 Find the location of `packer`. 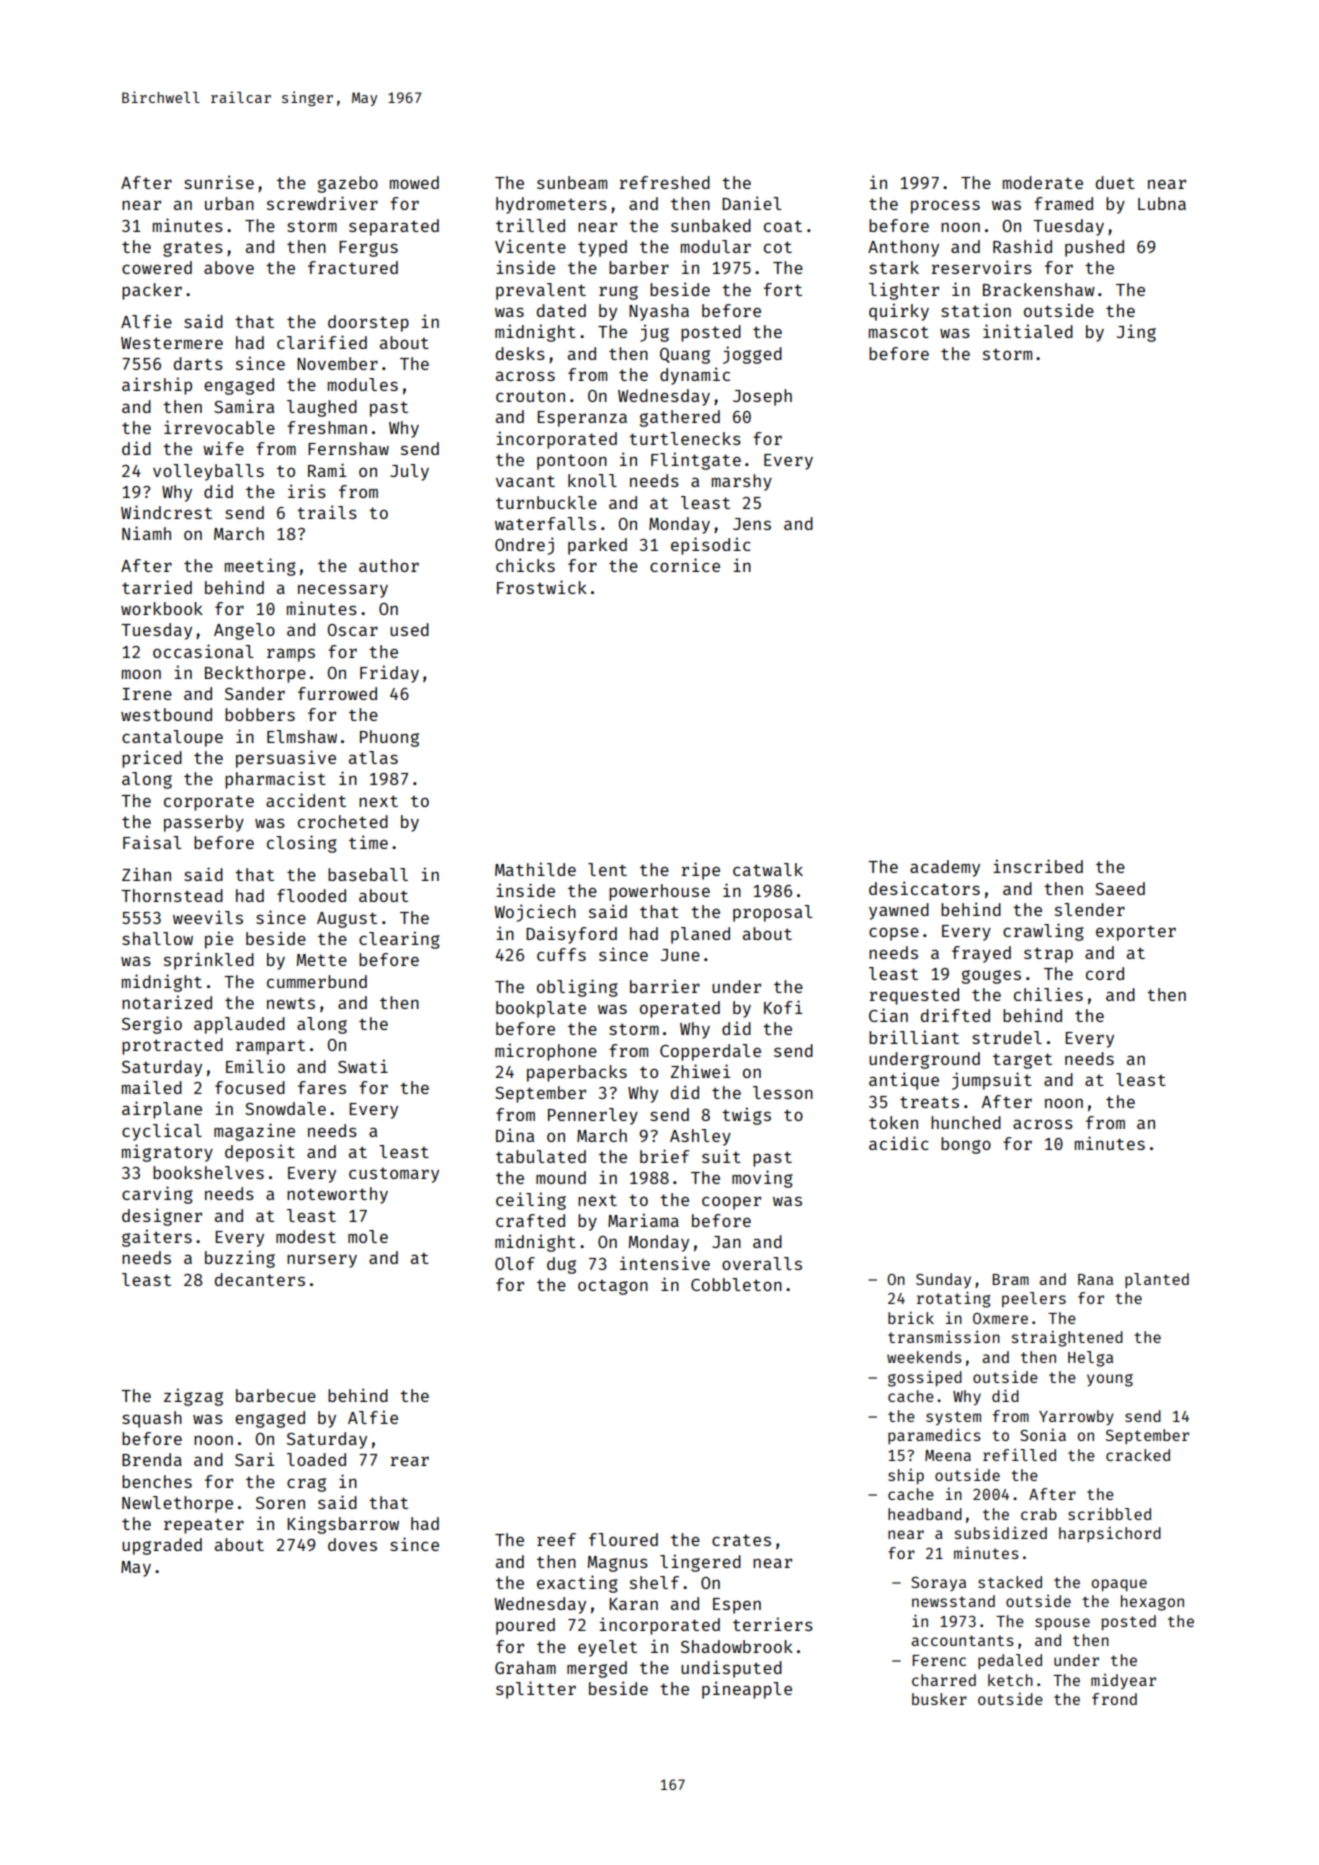

packer is located at coordinates (152, 291).
